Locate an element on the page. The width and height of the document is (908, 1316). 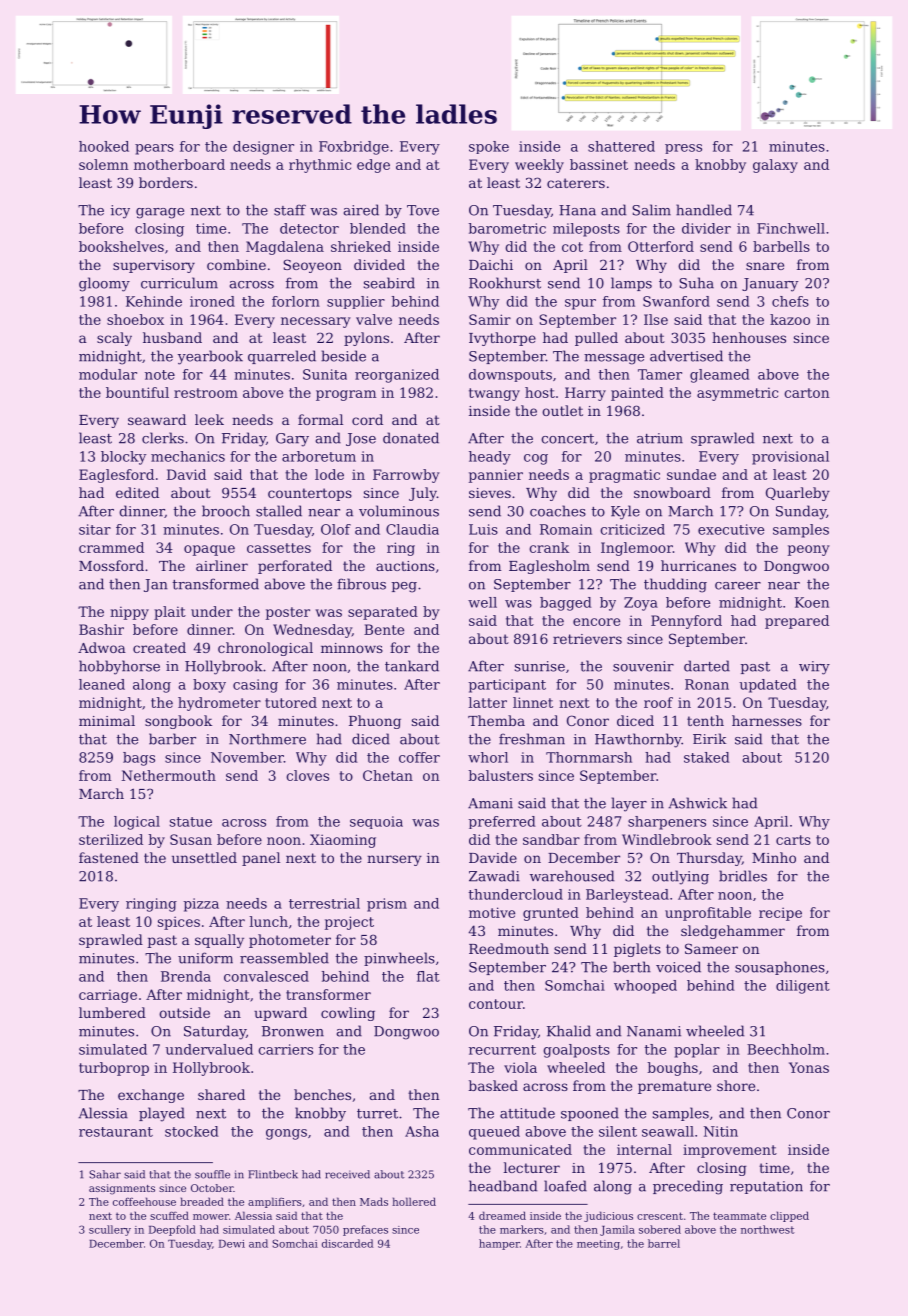
received is located at coordinates (347, 1174).
